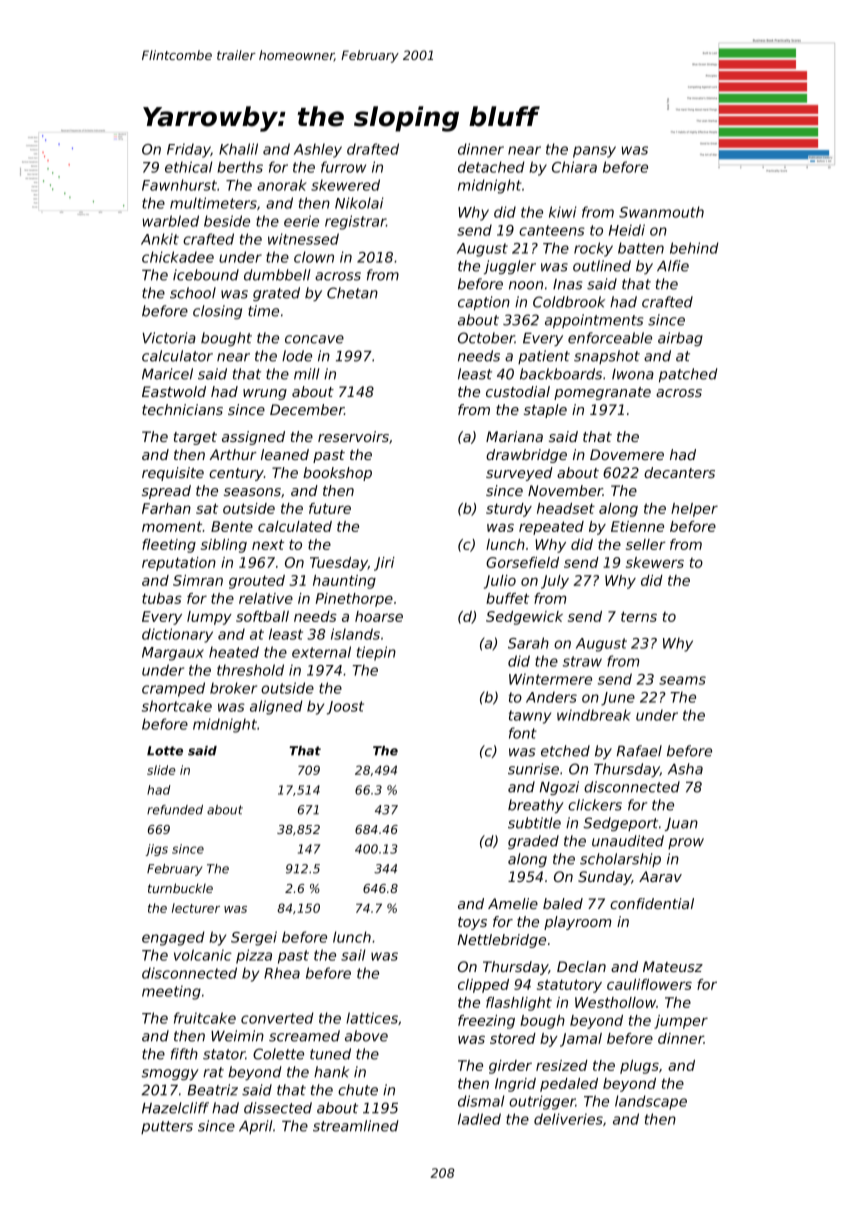 The height and width of the image is (1222, 861). I want to click on confidential, so click(652, 903).
